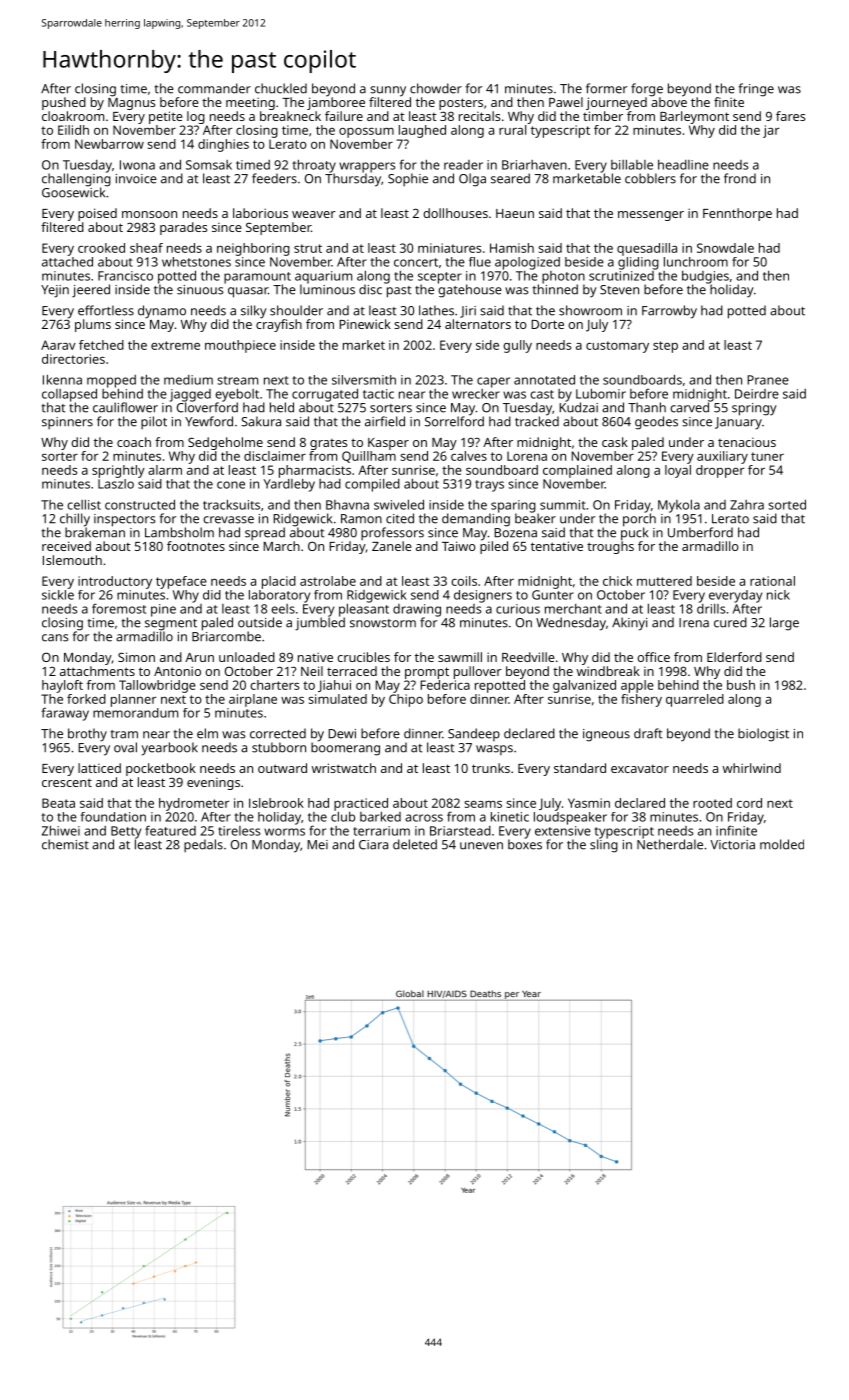 Image resolution: width=849 pixels, height=1400 pixels. Describe the element at coordinates (768, 380) in the image. I see `Pranee` at that location.
